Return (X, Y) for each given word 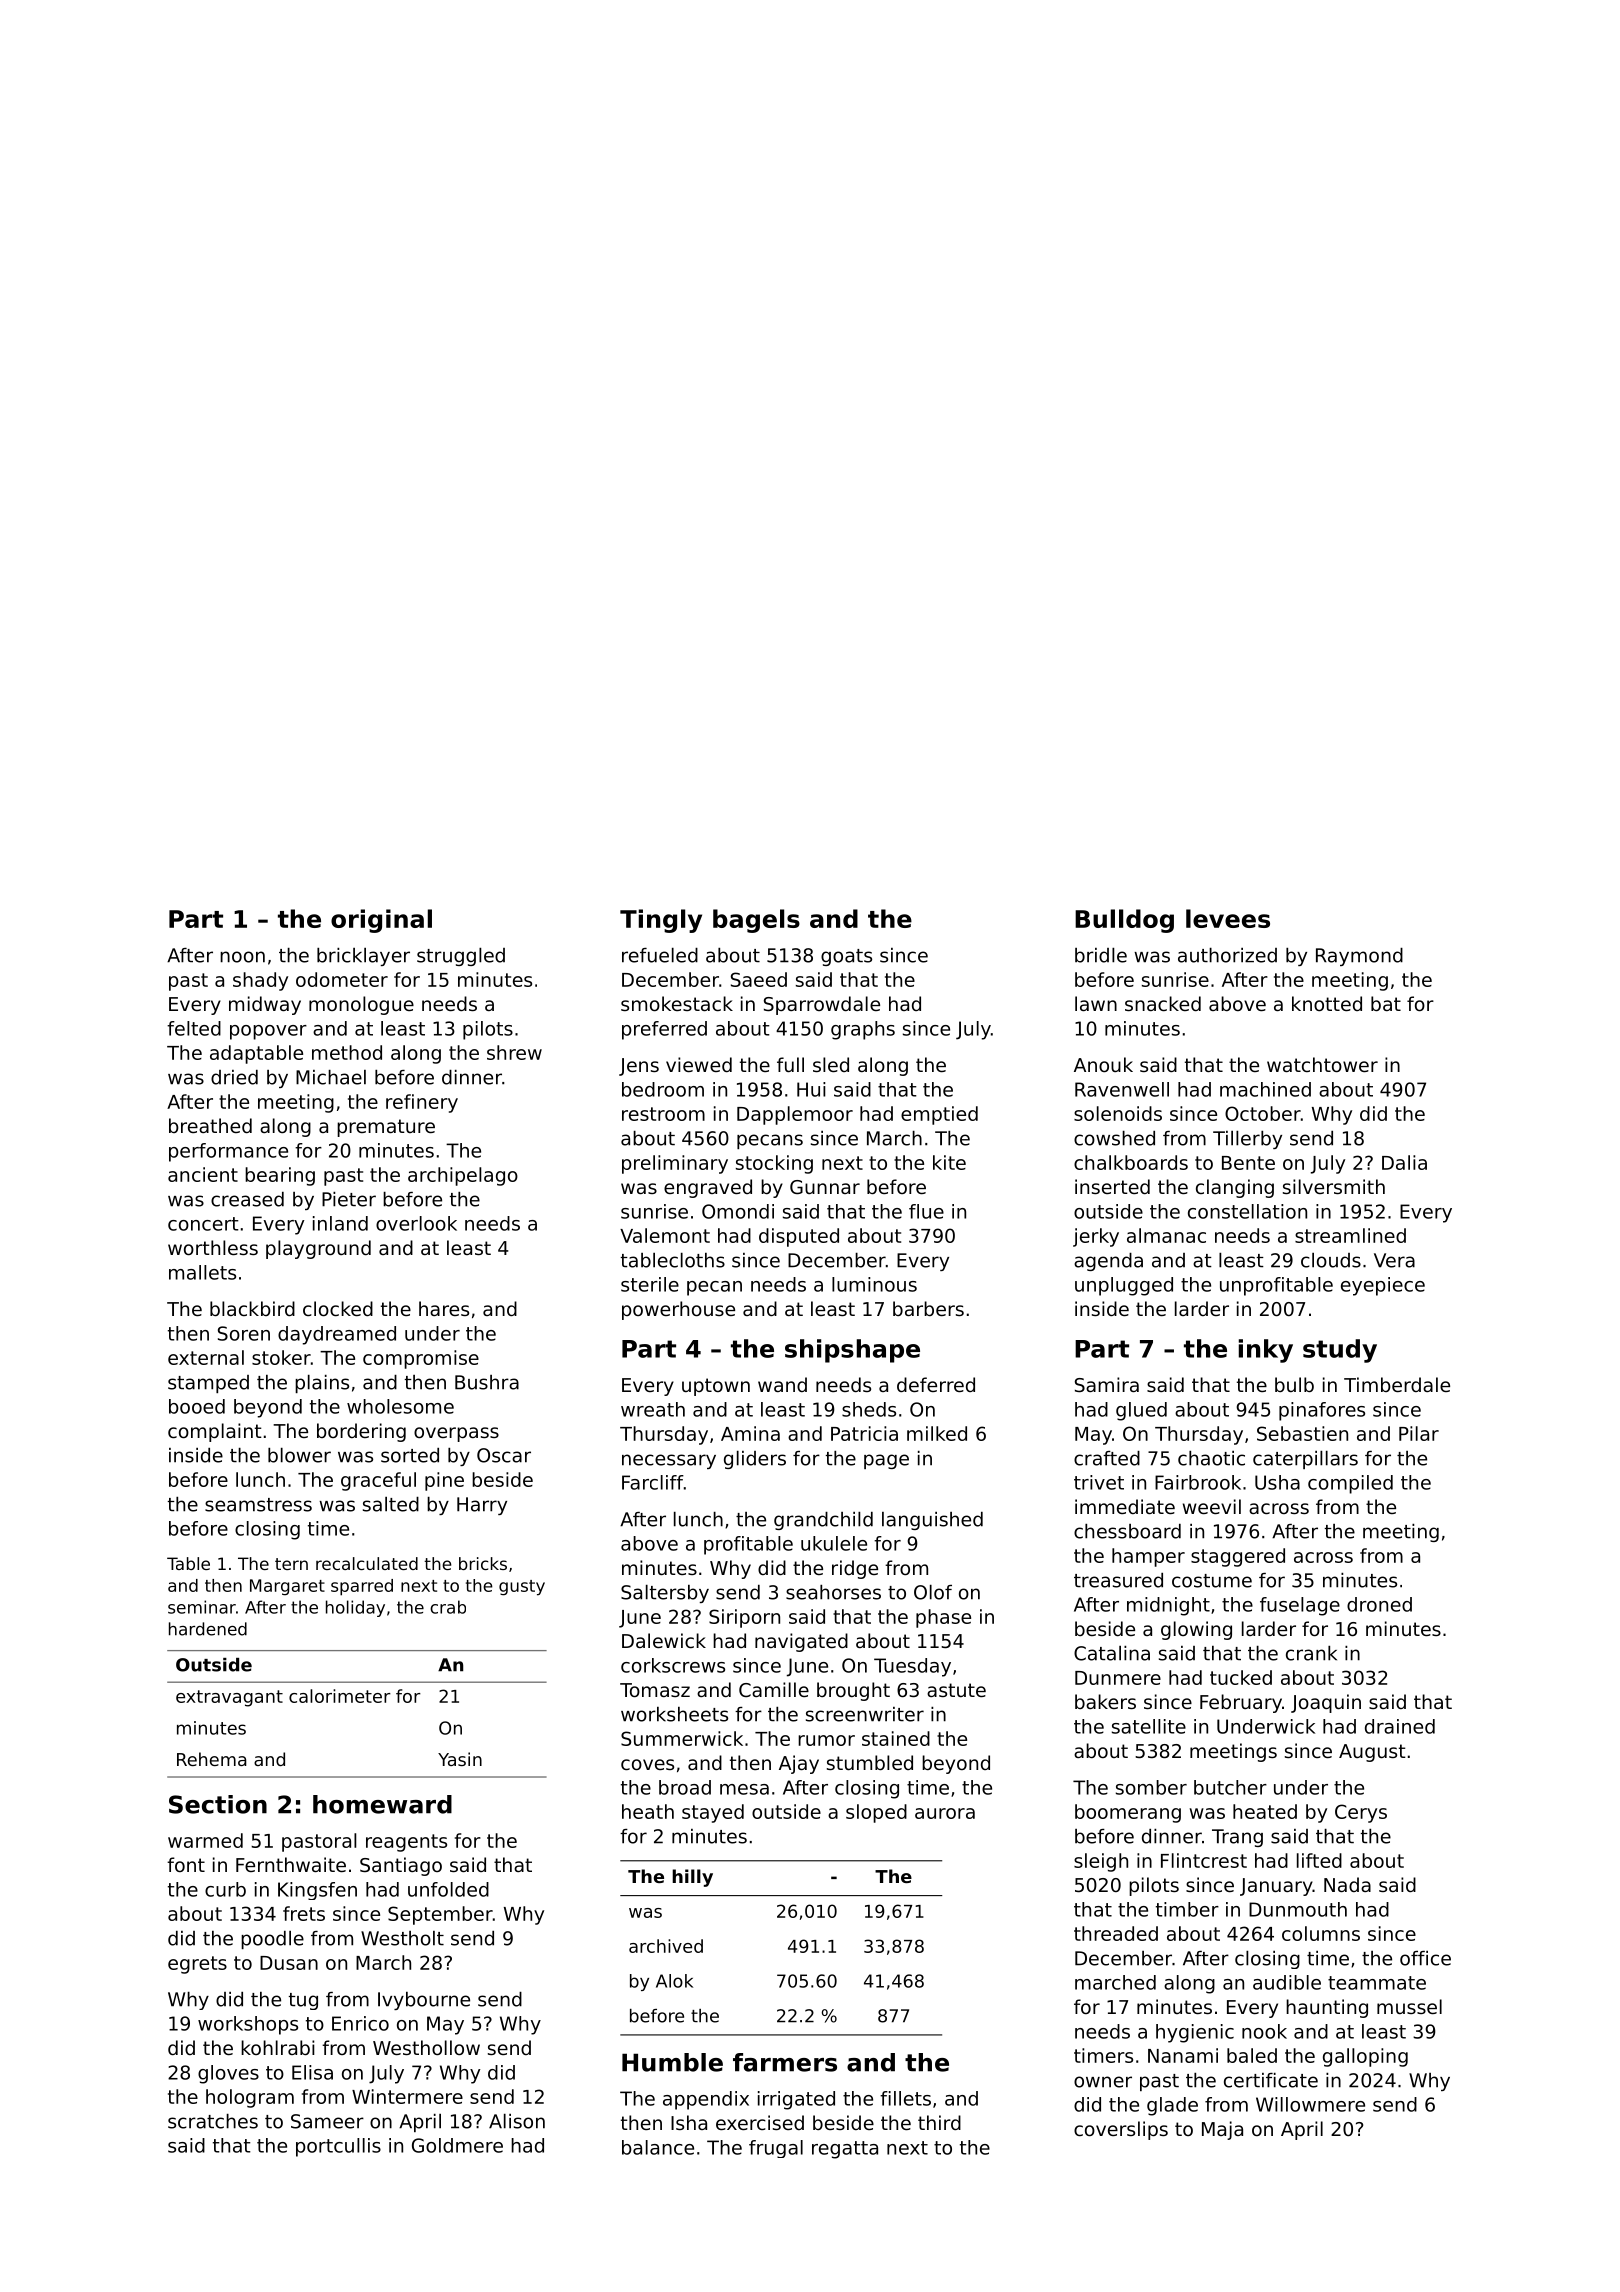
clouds (1331, 1260)
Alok (674, 1981)
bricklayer (363, 957)
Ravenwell (1122, 1089)
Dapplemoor (795, 1115)
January (1276, 1887)
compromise (421, 1359)
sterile (650, 1284)
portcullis (338, 2147)
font (186, 1864)
